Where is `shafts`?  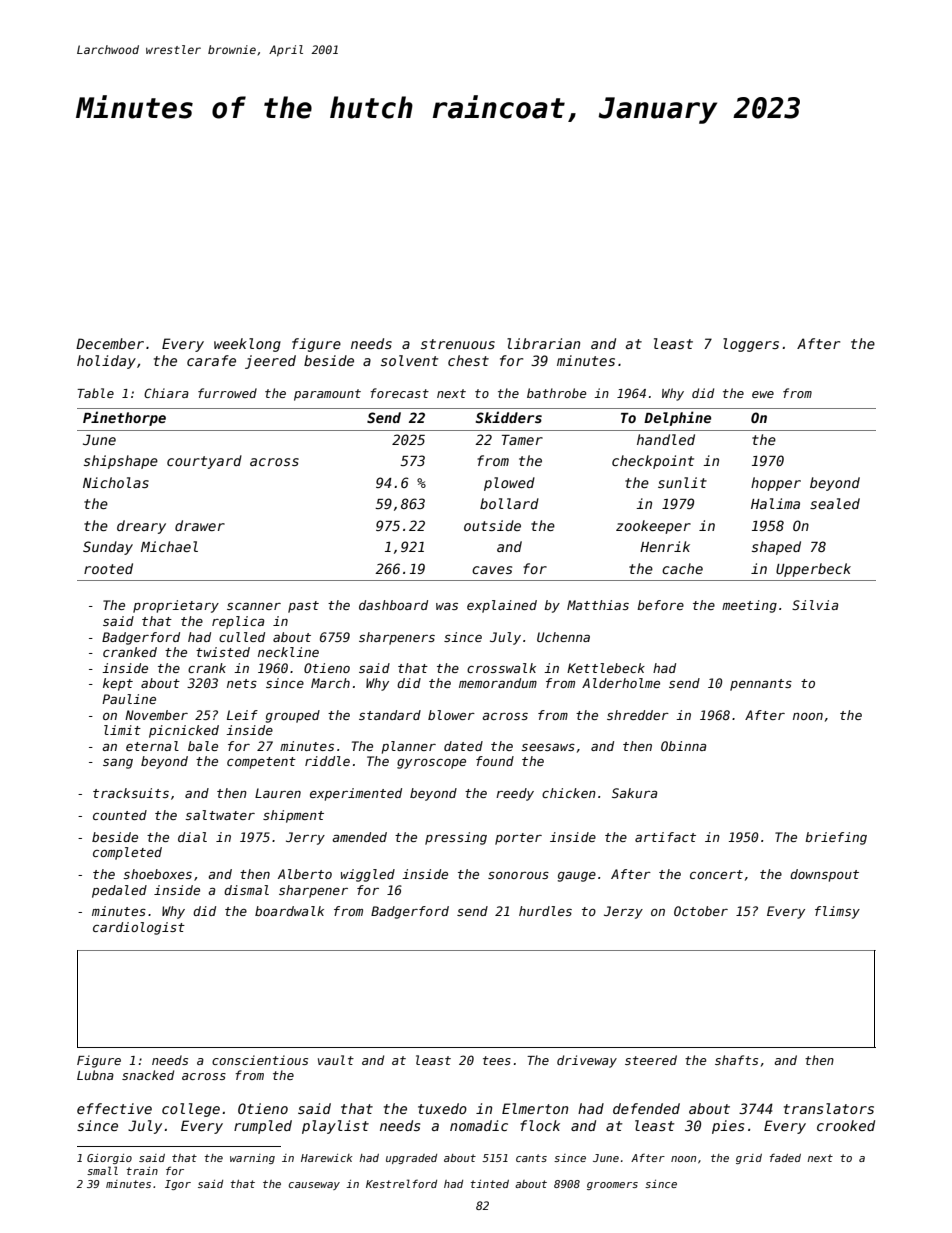
shafts is located at coordinates (736, 1060).
